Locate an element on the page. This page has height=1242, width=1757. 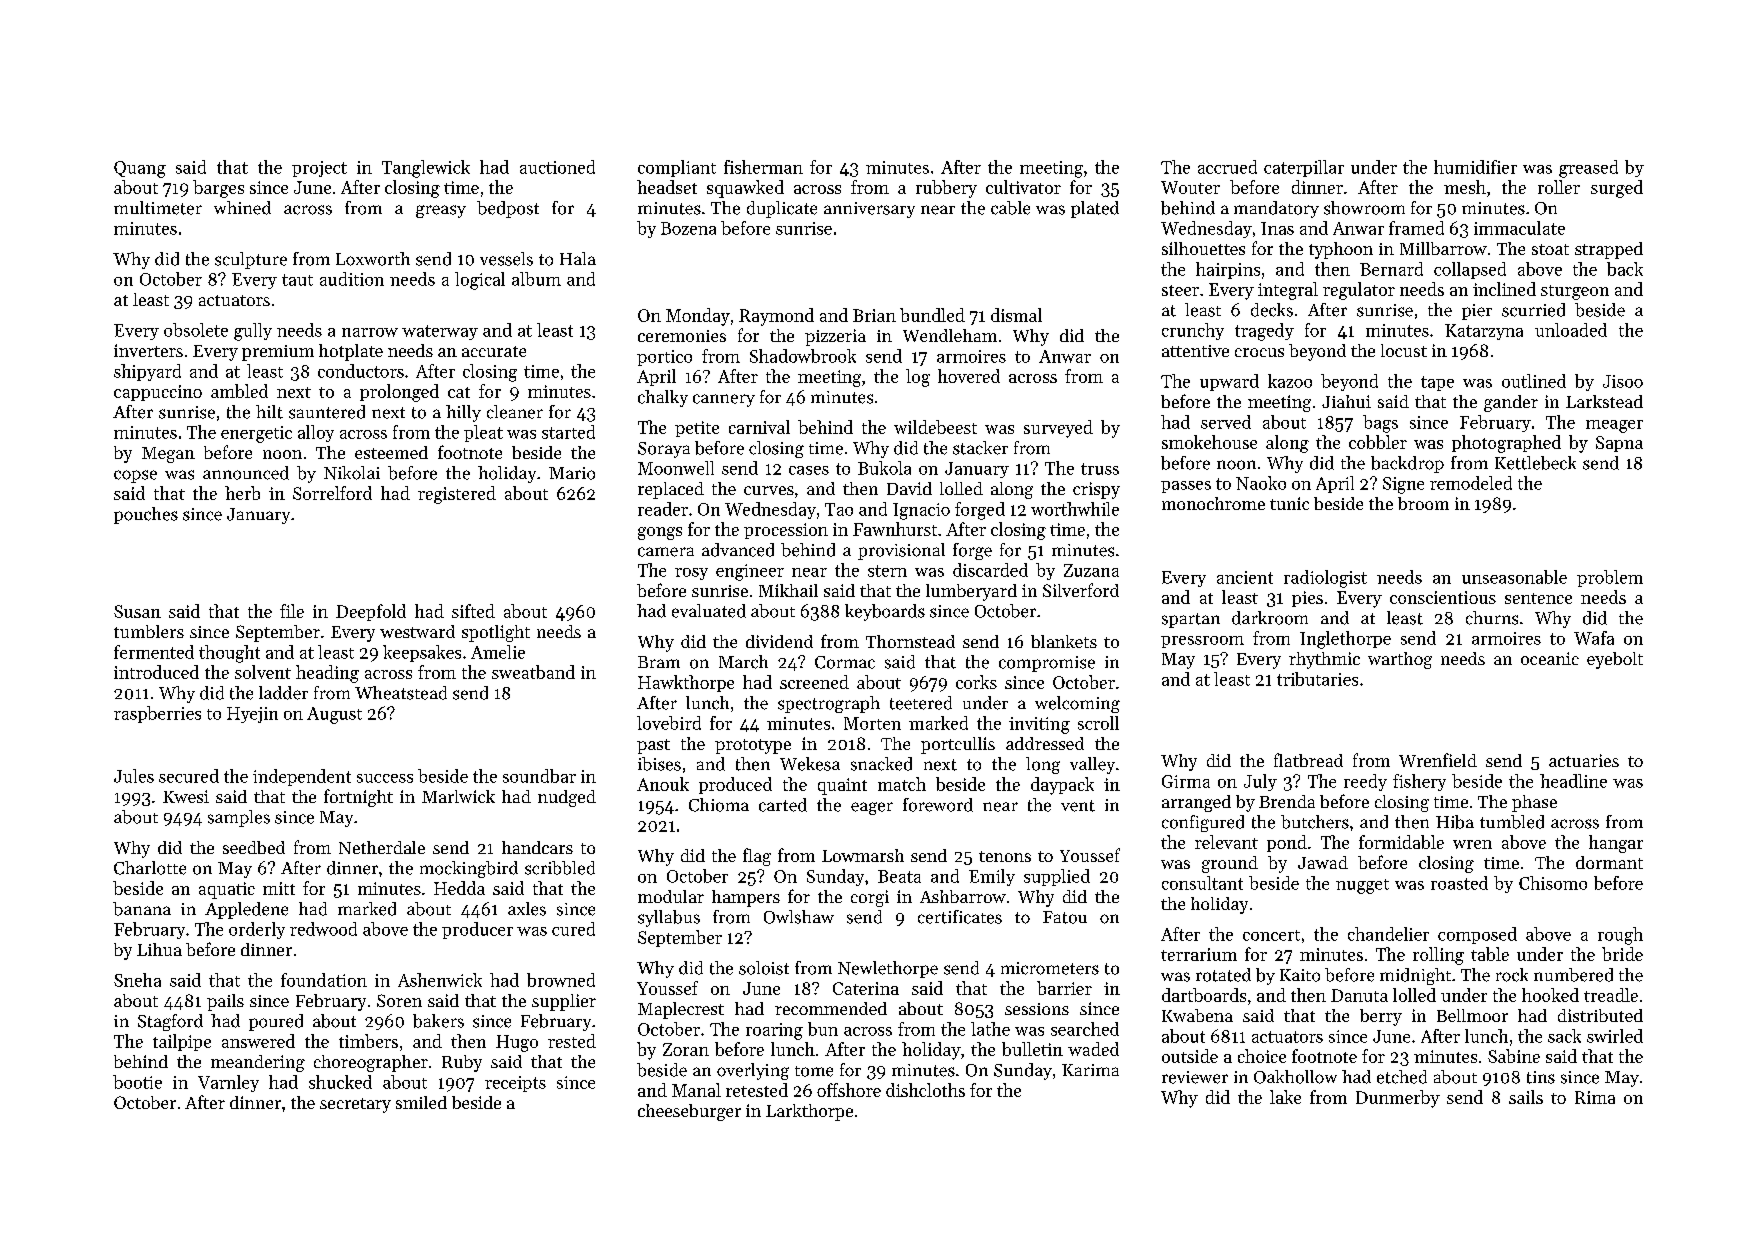
fisherman is located at coordinates (763, 167).
